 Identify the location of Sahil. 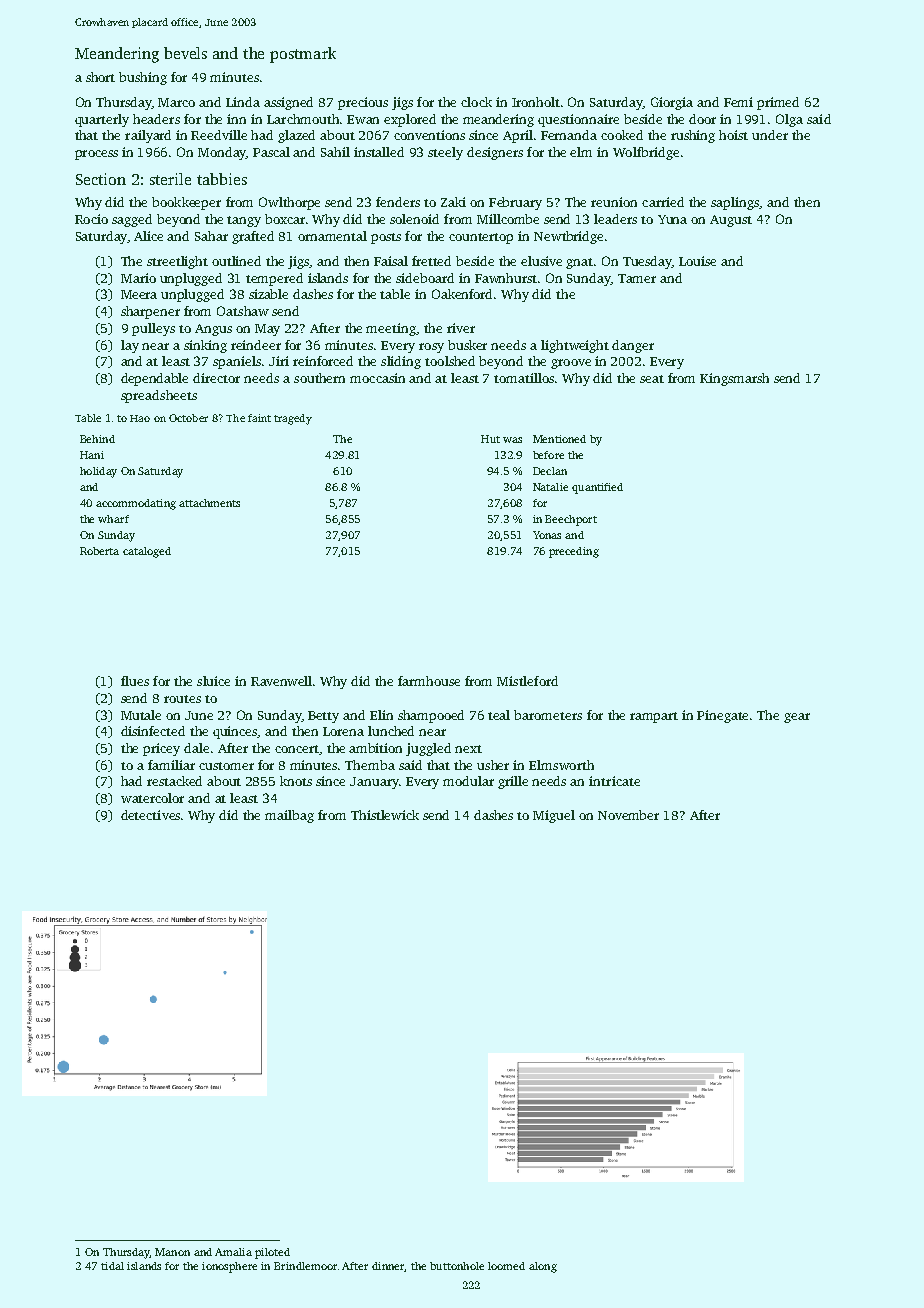
(335, 152).
